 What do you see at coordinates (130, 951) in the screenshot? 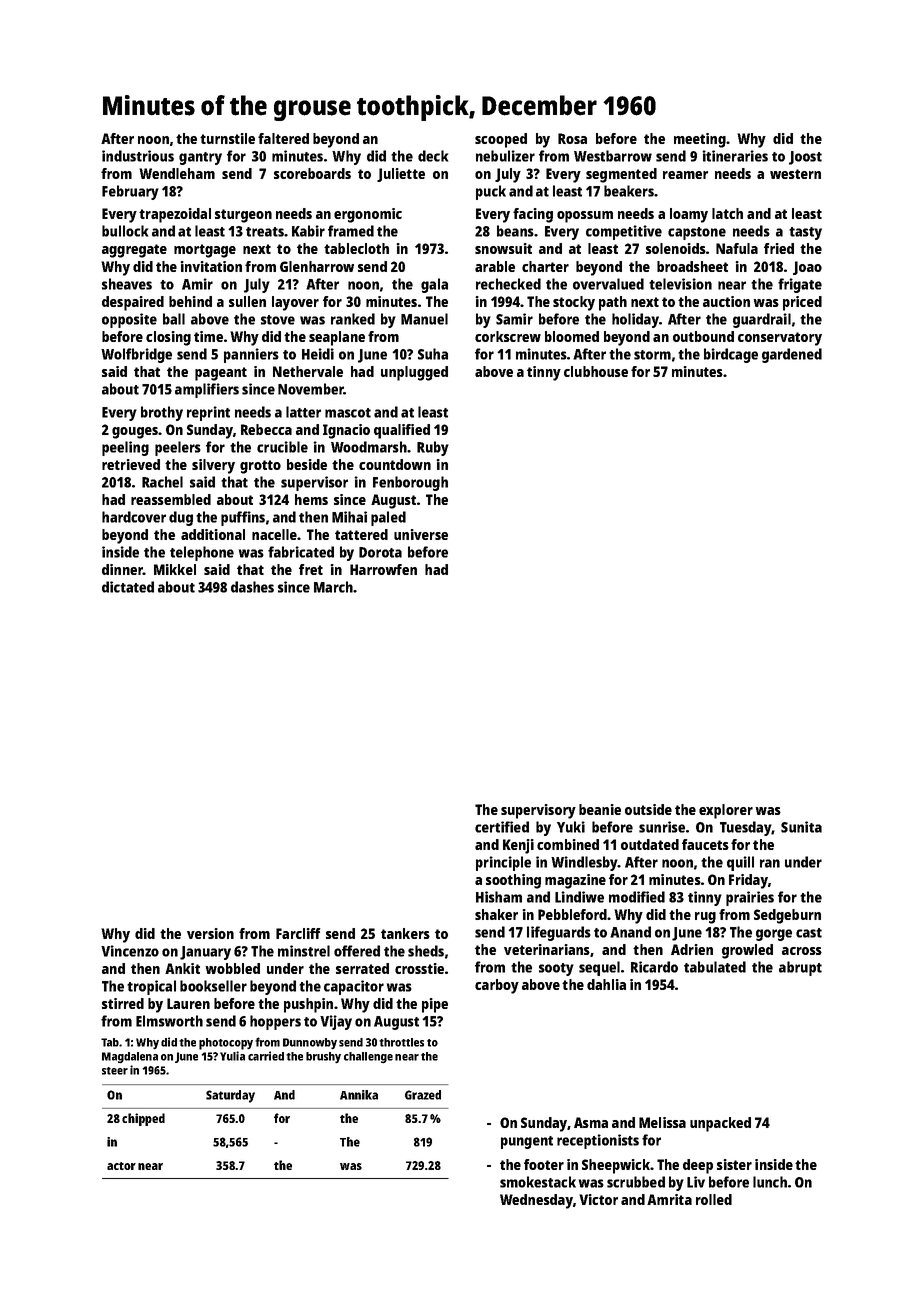
I see `Vincenzo` at bounding box center [130, 951].
